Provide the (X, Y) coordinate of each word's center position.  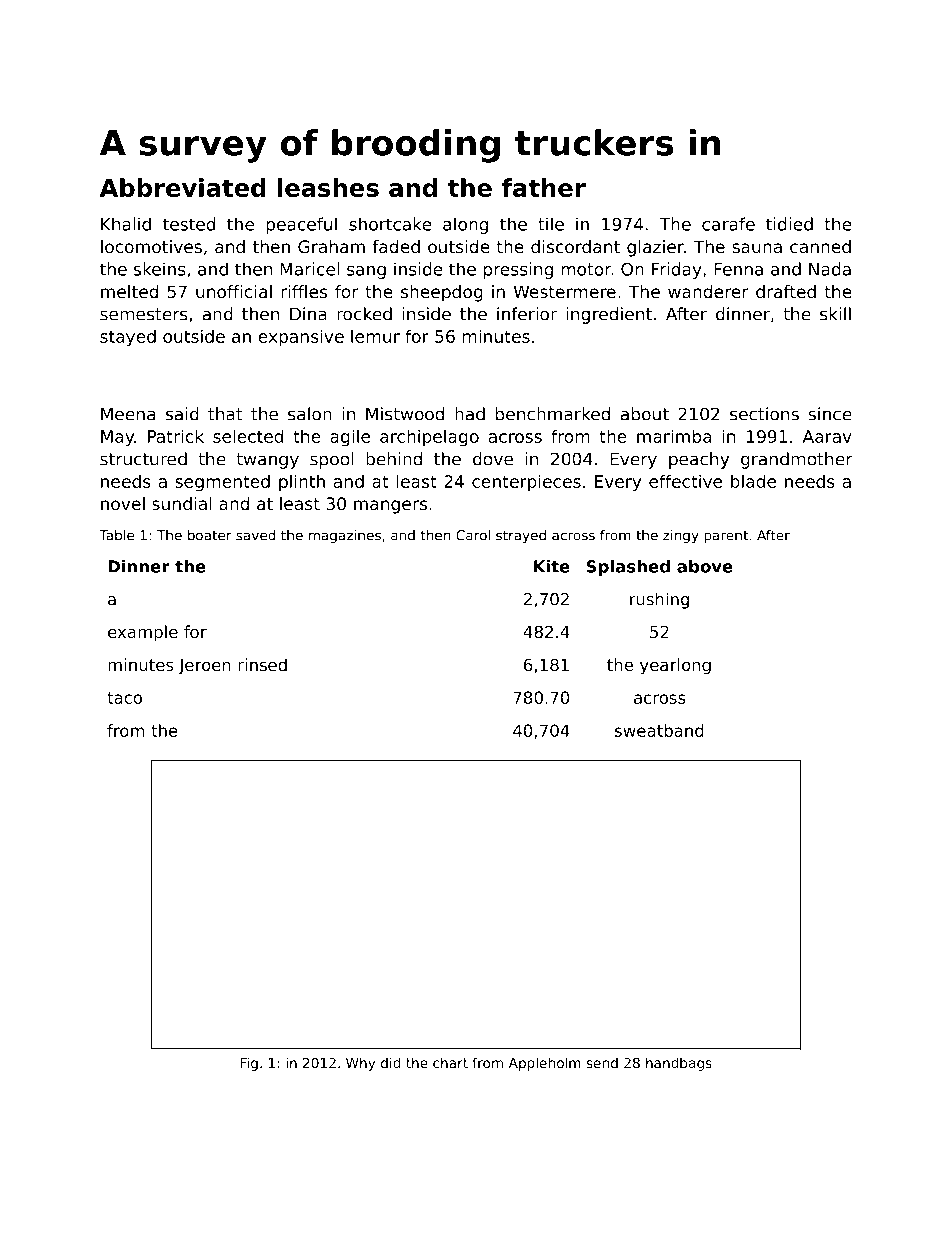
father (544, 187)
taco (124, 698)
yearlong (675, 666)
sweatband (659, 730)
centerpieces (526, 483)
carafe (728, 224)
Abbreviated (183, 187)
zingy (681, 536)
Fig (249, 1064)
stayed (128, 338)
